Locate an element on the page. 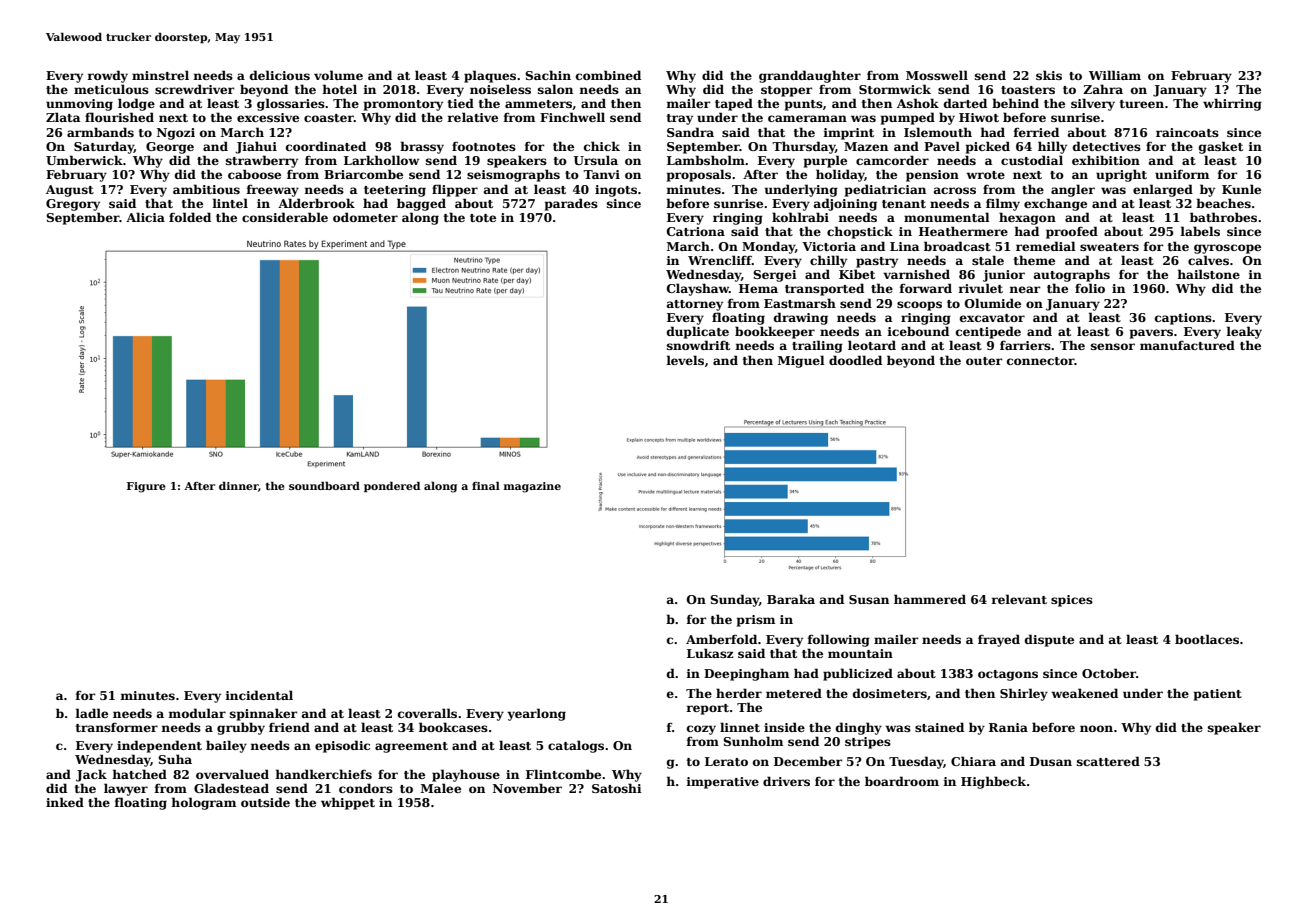 Image resolution: width=1308 pixels, height=924 pixels. folded is located at coordinates (190, 217).
